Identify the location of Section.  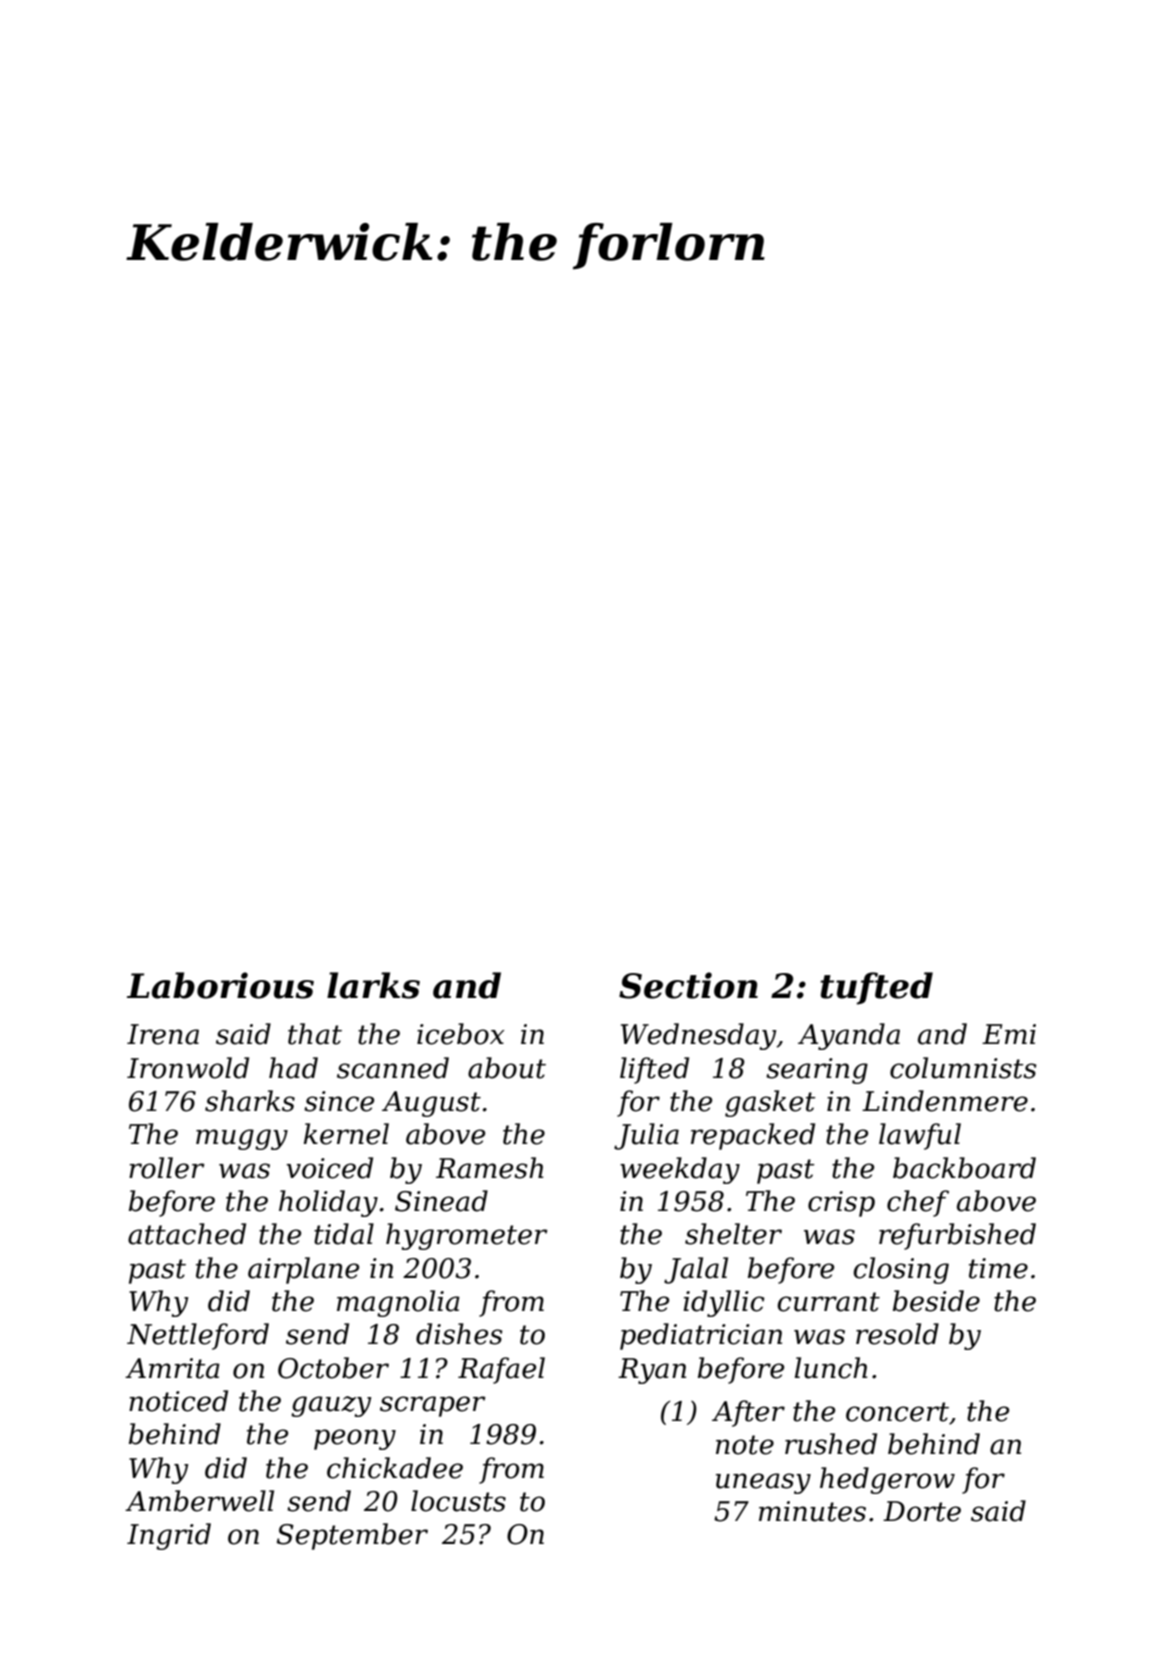
(688, 985).
